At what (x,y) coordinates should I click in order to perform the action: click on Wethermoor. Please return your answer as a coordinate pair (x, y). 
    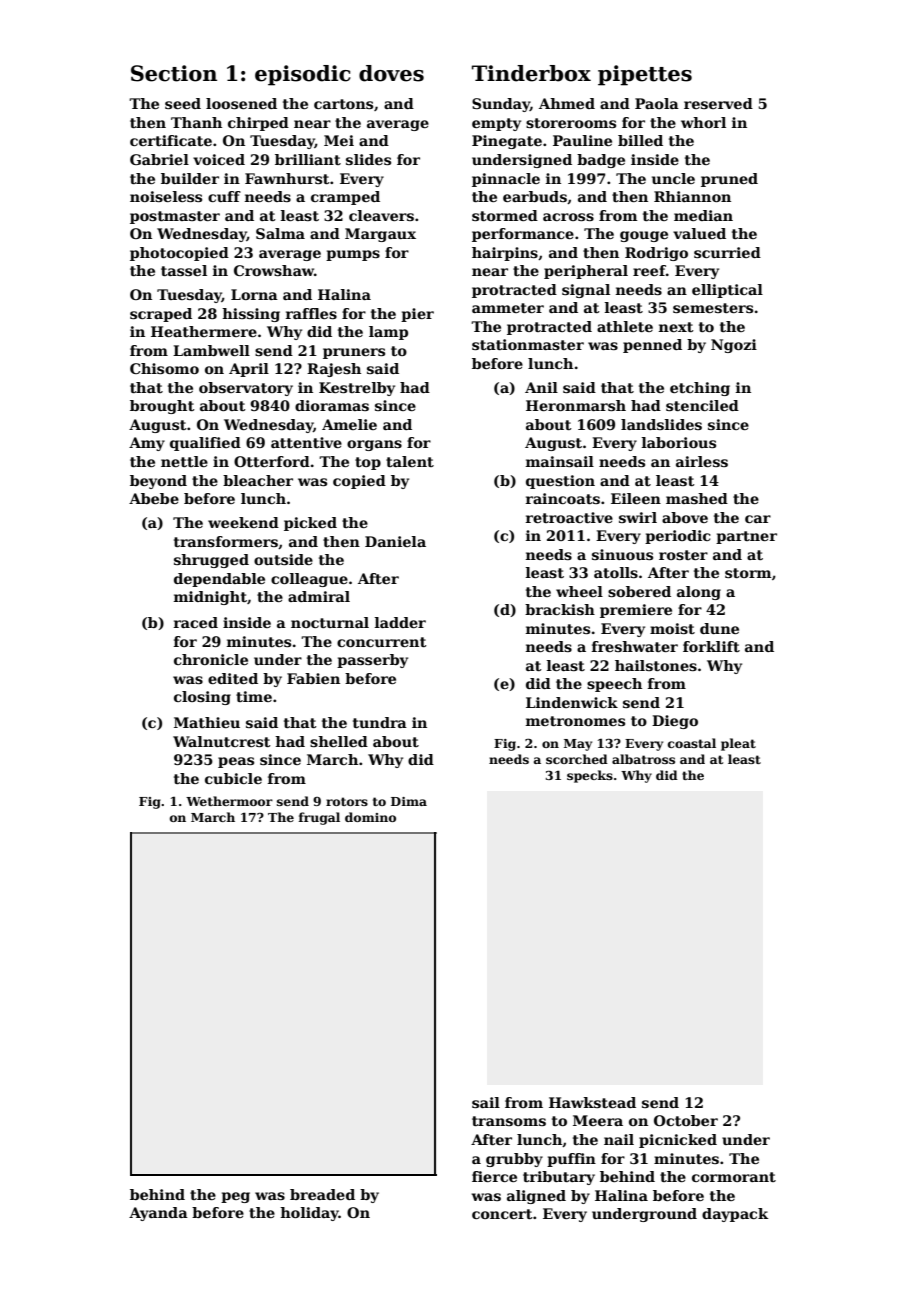
    Looking at the image, I should click on (229, 801).
